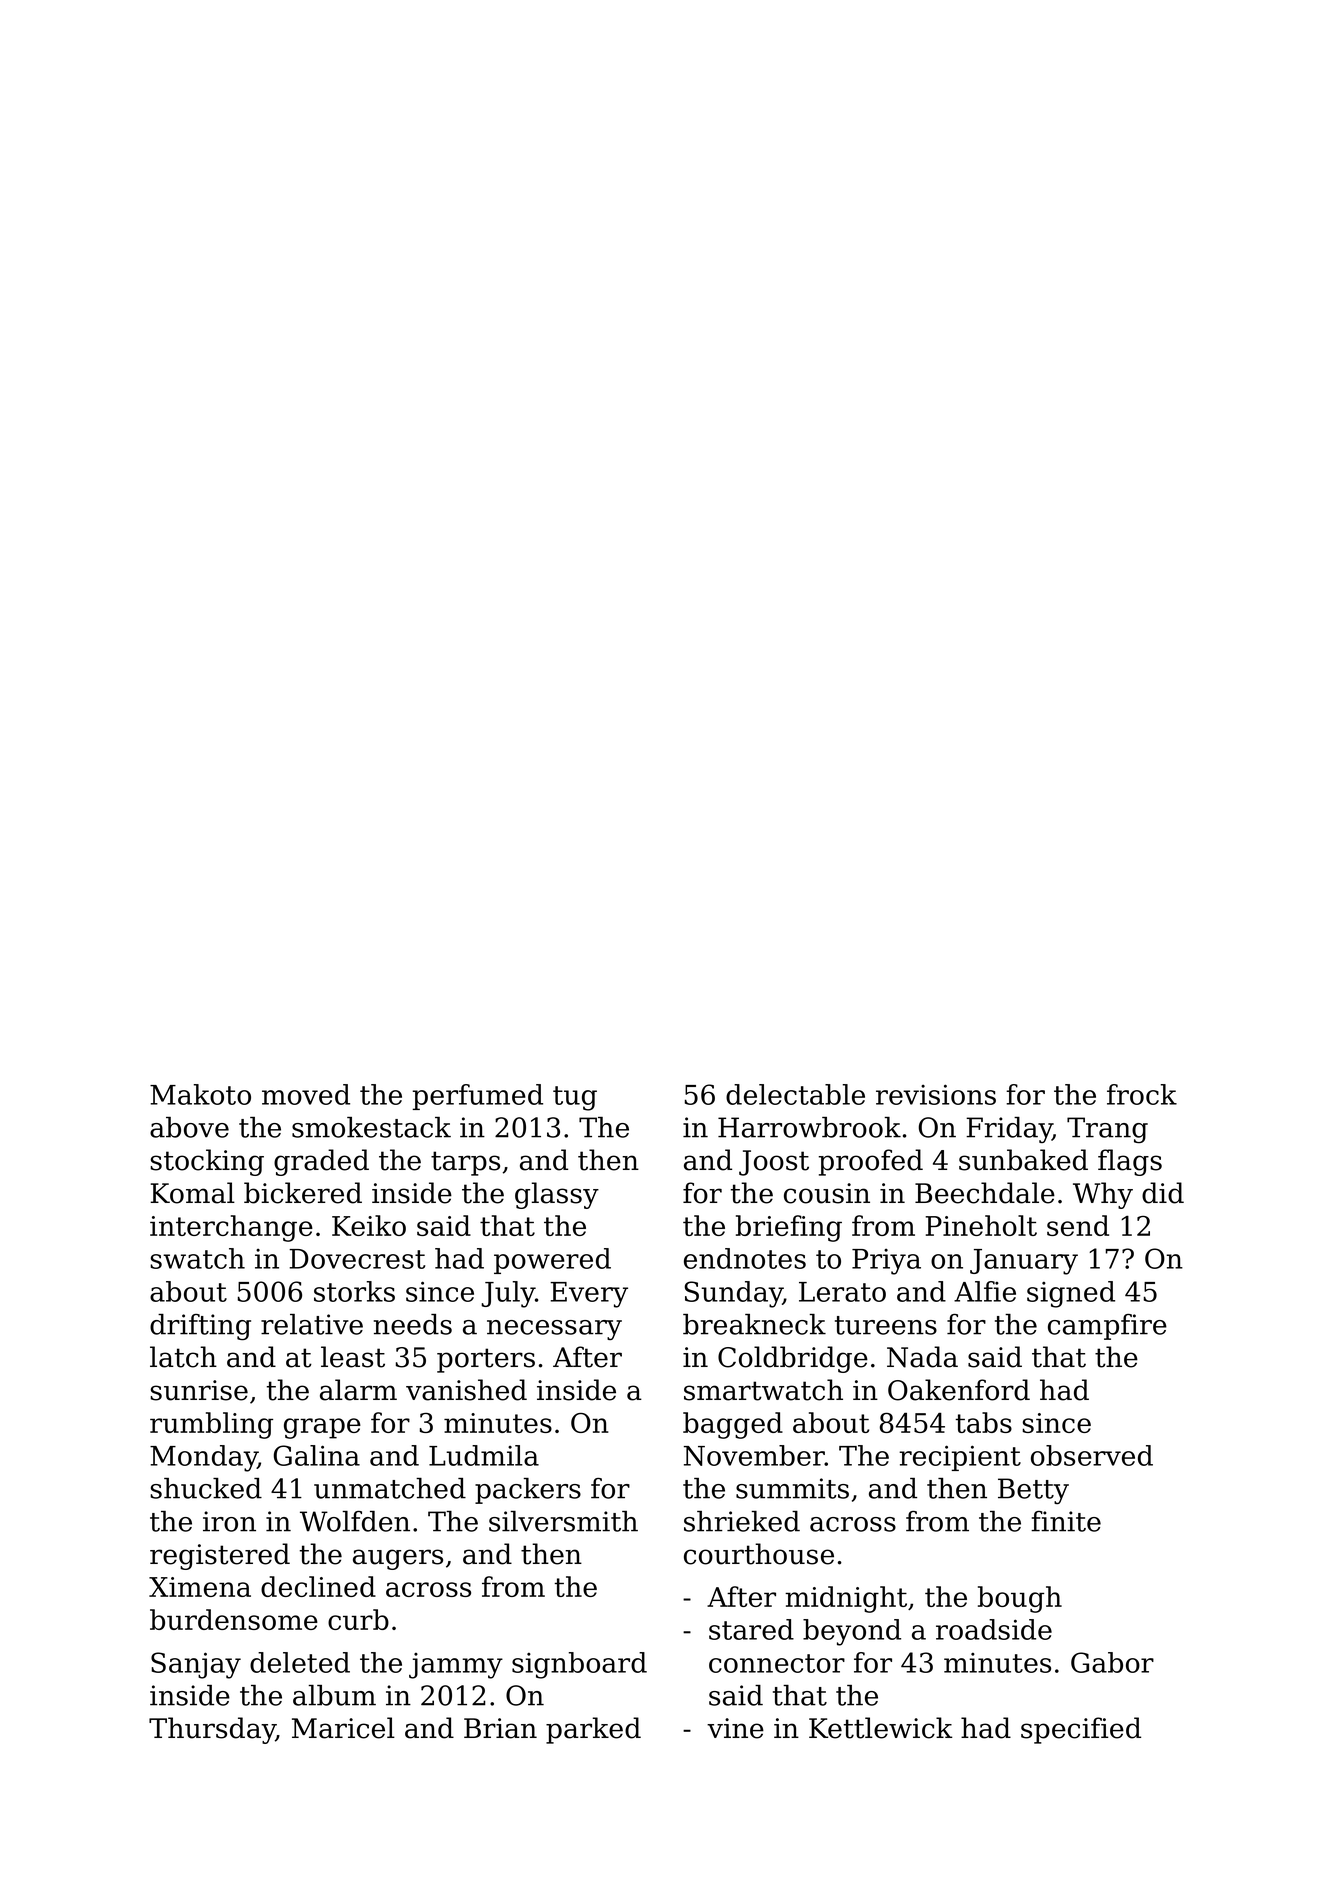  Describe the element at coordinates (211, 1425) in the screenshot. I see `rumbling` at that location.
